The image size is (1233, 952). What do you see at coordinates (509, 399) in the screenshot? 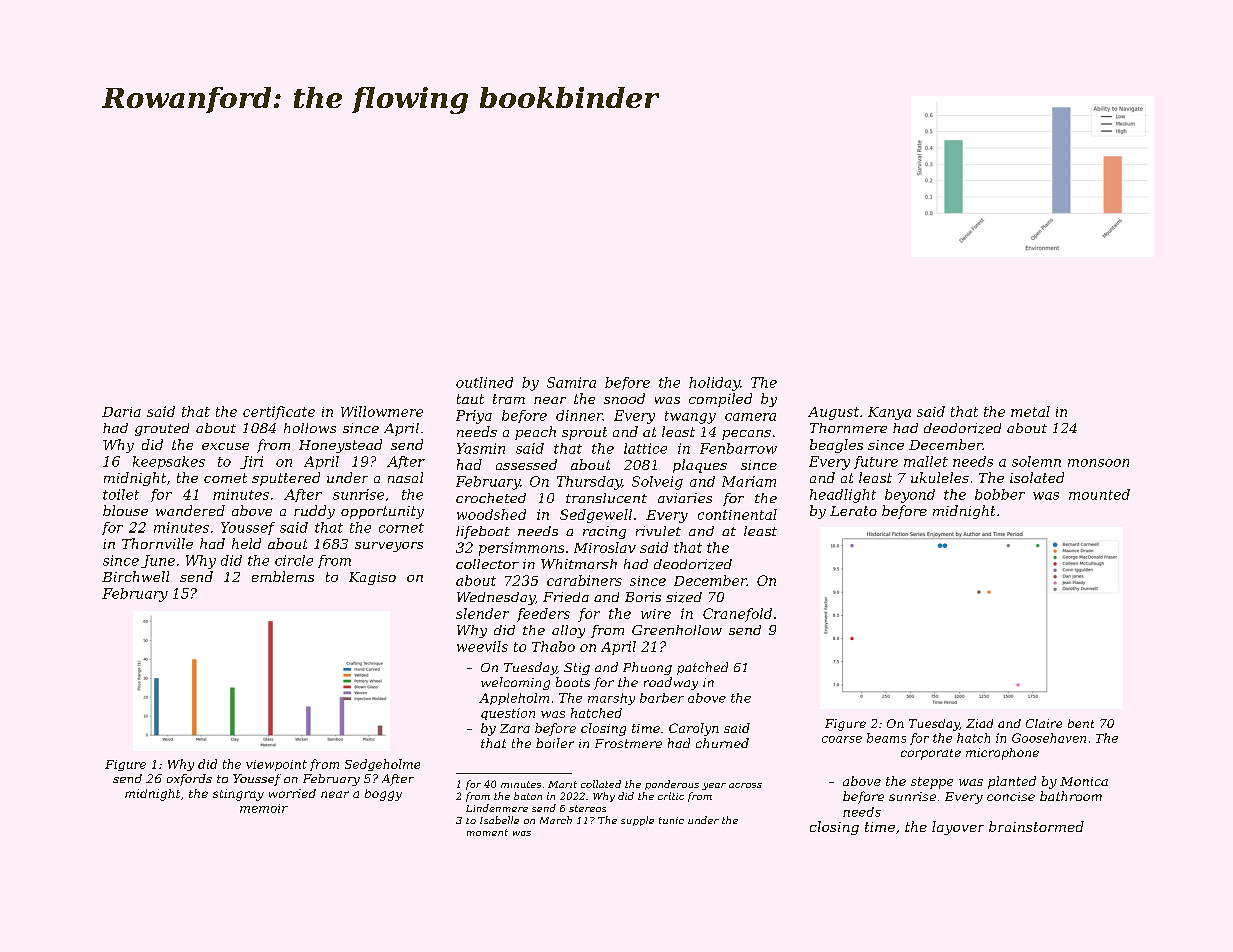
I see `tram` at bounding box center [509, 399].
